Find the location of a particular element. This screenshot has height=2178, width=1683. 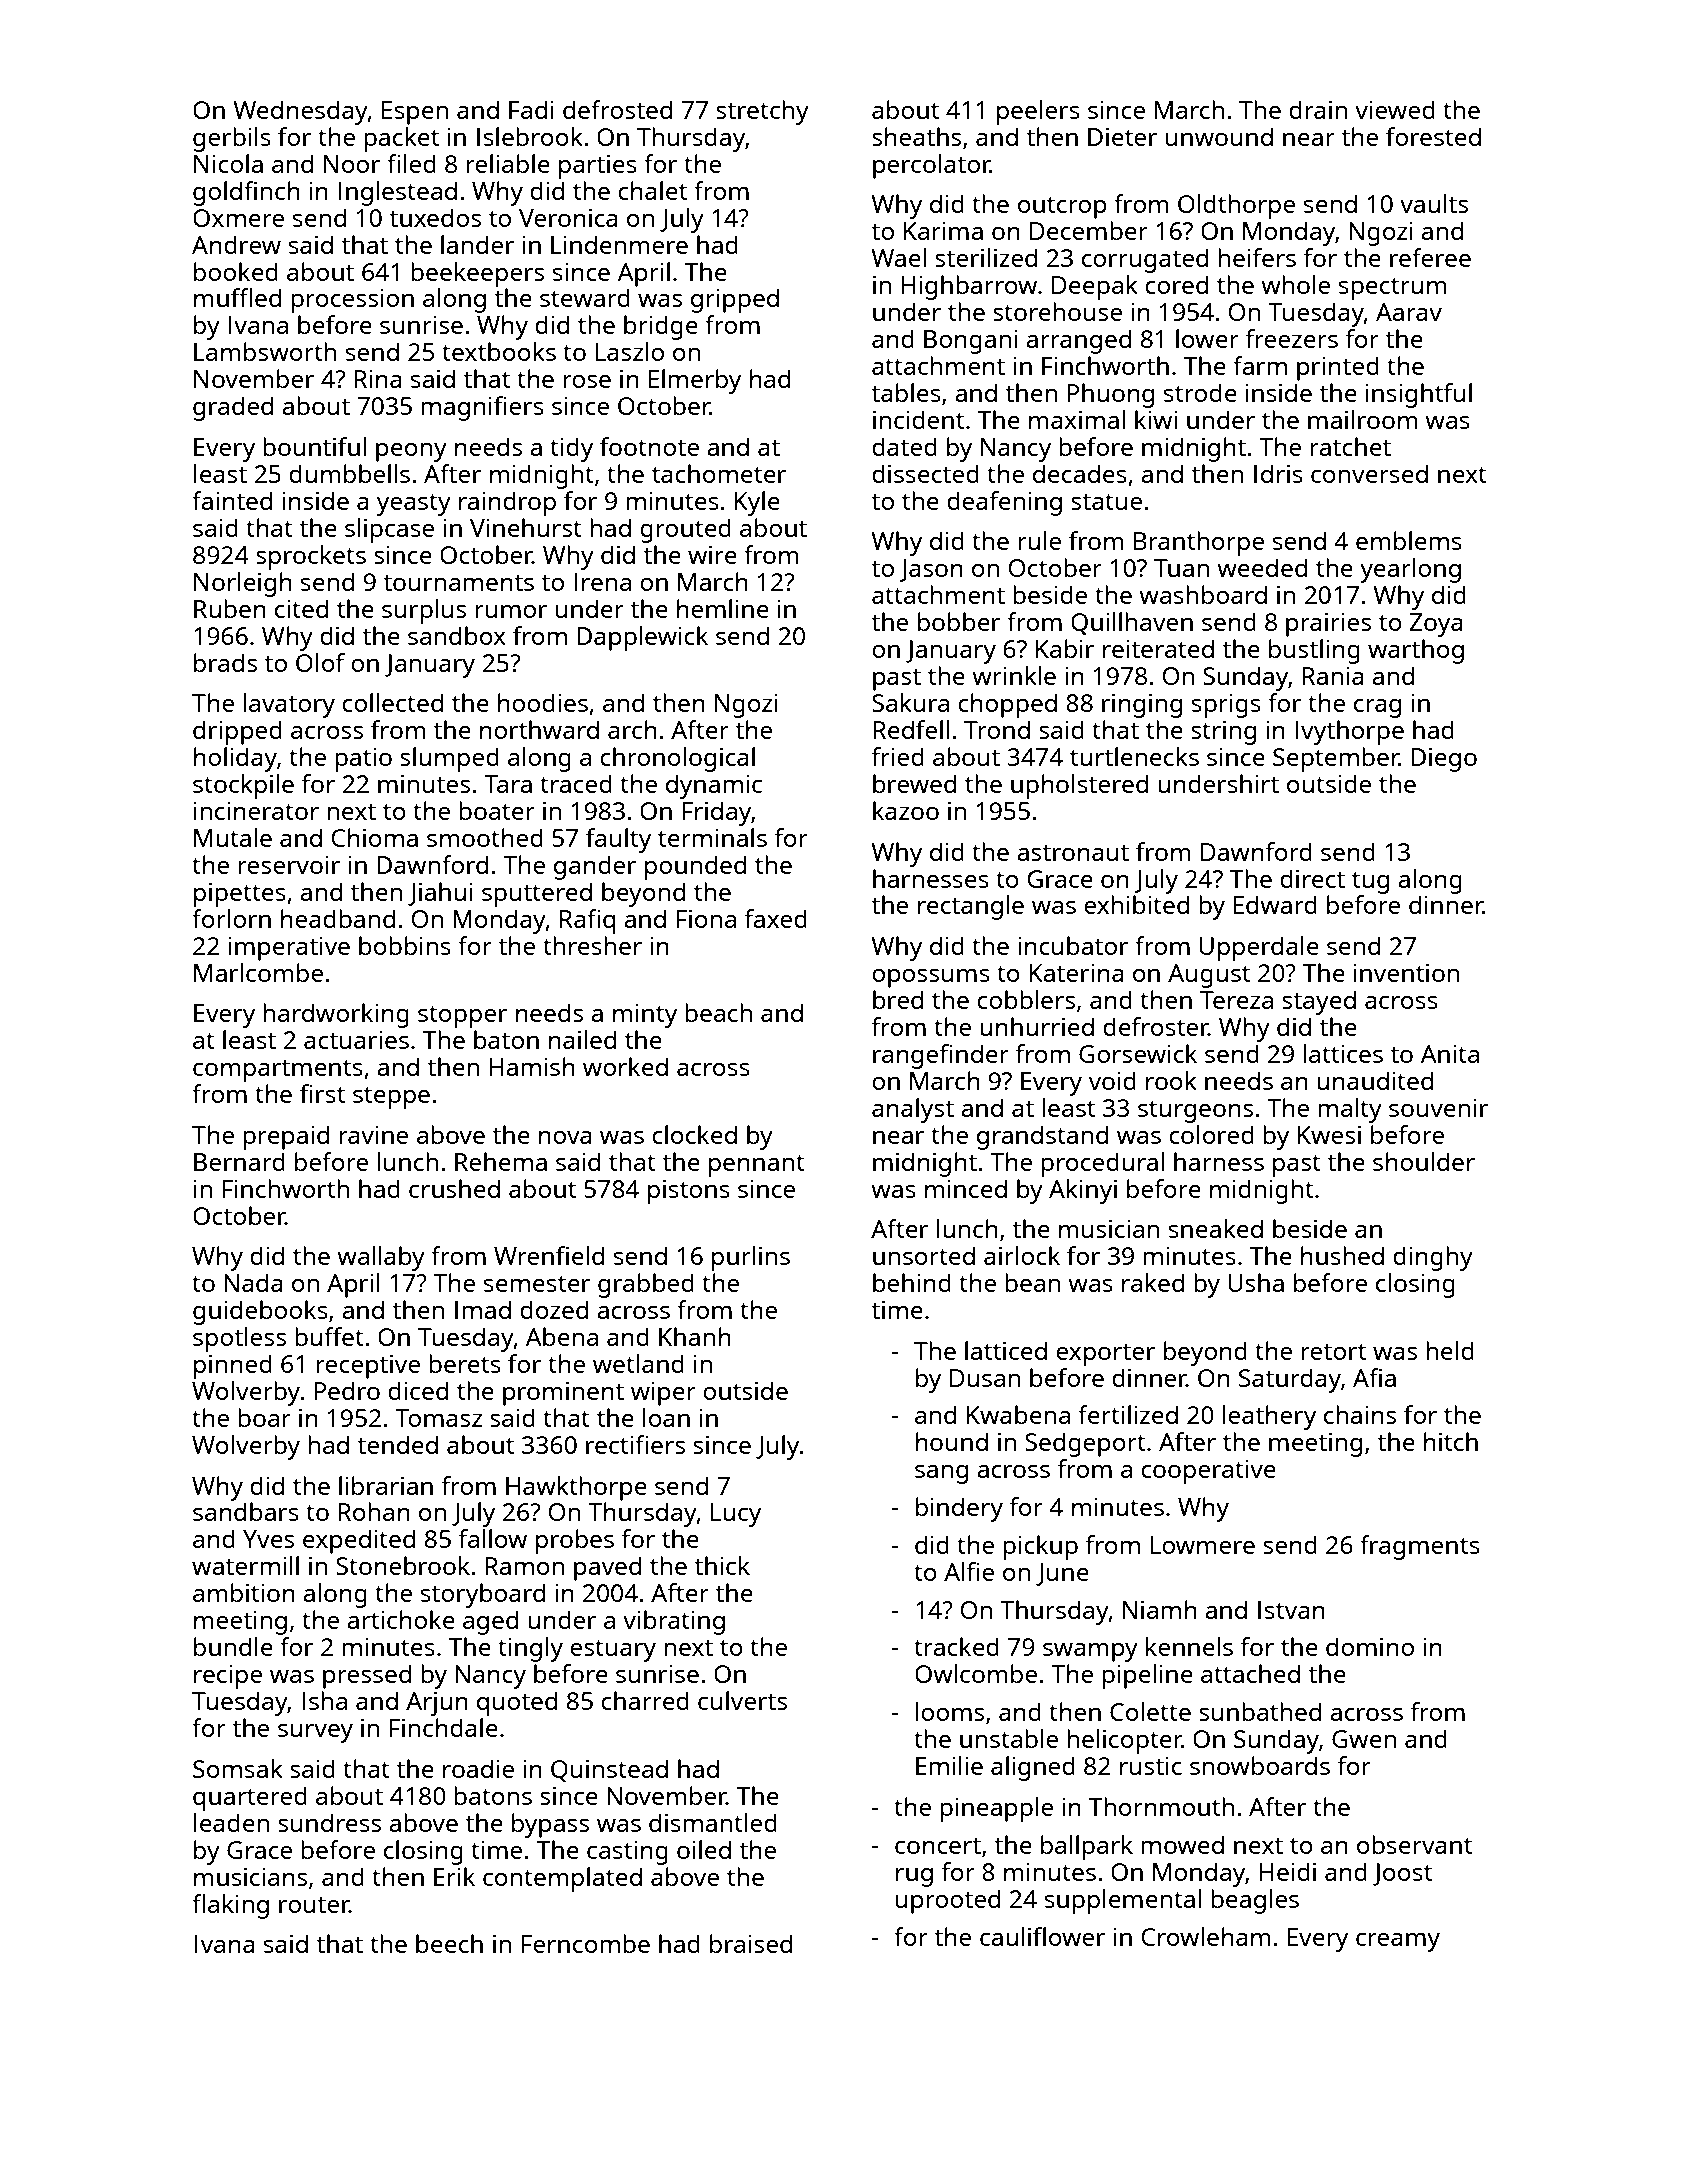

Bernard is located at coordinates (239, 1161).
